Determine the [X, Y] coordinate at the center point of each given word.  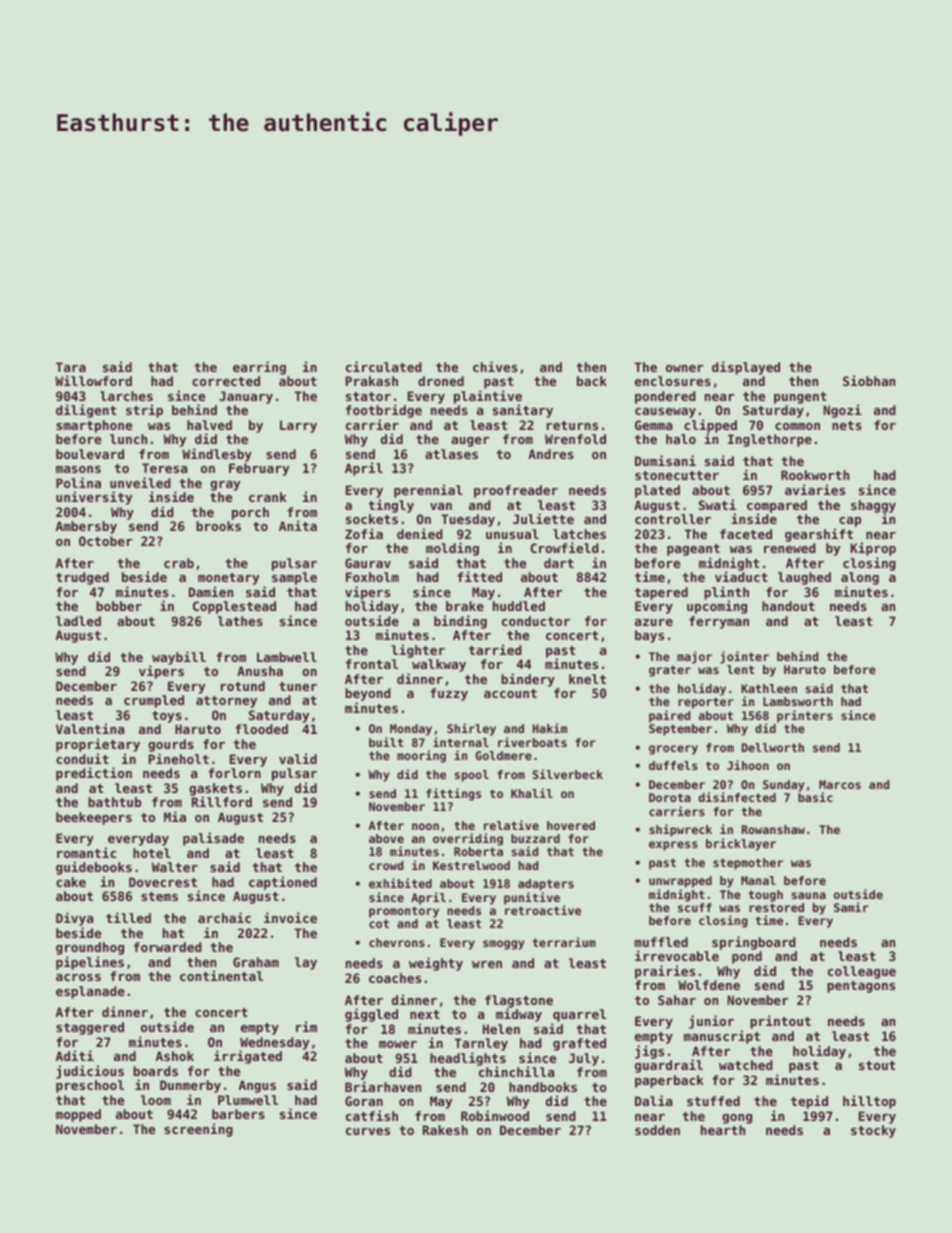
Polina [78, 482]
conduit [82, 758]
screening [198, 1130]
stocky [873, 1131]
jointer [744, 657]
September [680, 730]
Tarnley [481, 1044]
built [386, 742]
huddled [519, 606]
